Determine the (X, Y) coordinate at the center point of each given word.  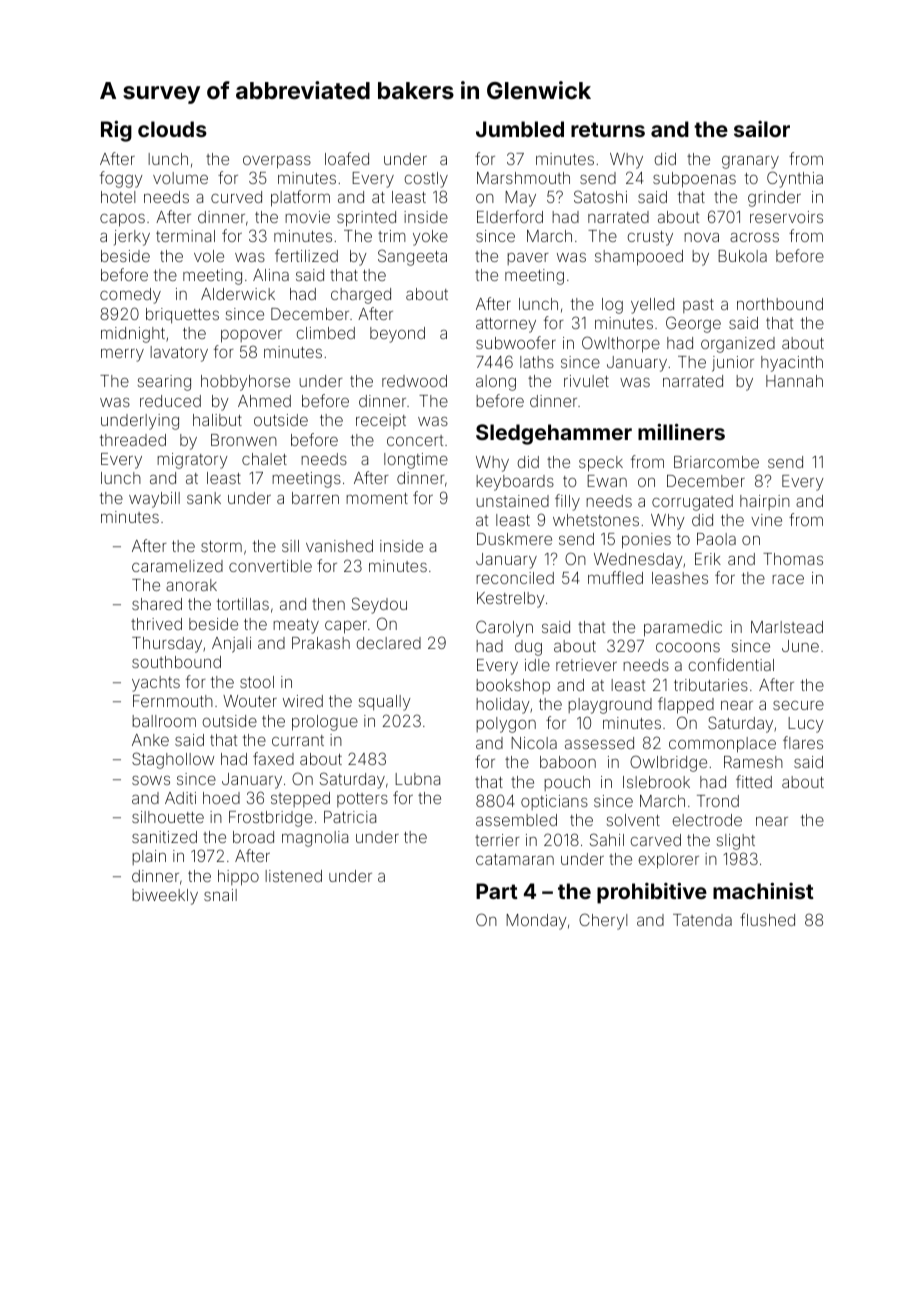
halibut (217, 420)
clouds (172, 129)
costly (426, 180)
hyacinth (792, 364)
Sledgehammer (554, 434)
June (800, 646)
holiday (503, 706)
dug (528, 648)
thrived (156, 624)
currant (298, 740)
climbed (325, 333)
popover (251, 336)
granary (750, 162)
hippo (238, 878)
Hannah (794, 381)
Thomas (793, 559)
